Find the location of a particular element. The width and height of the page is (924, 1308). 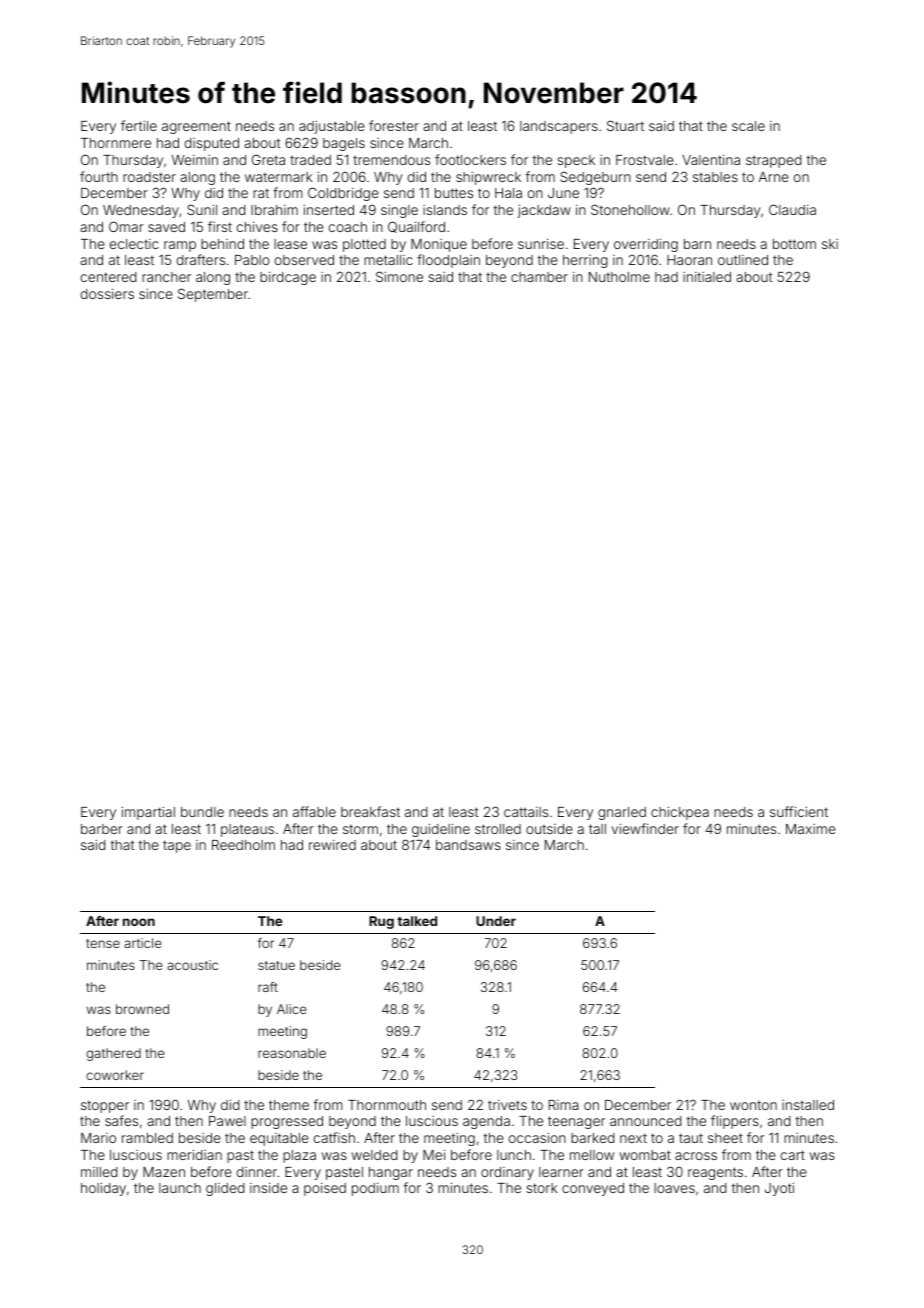

Thornmouth is located at coordinates (387, 1105).
